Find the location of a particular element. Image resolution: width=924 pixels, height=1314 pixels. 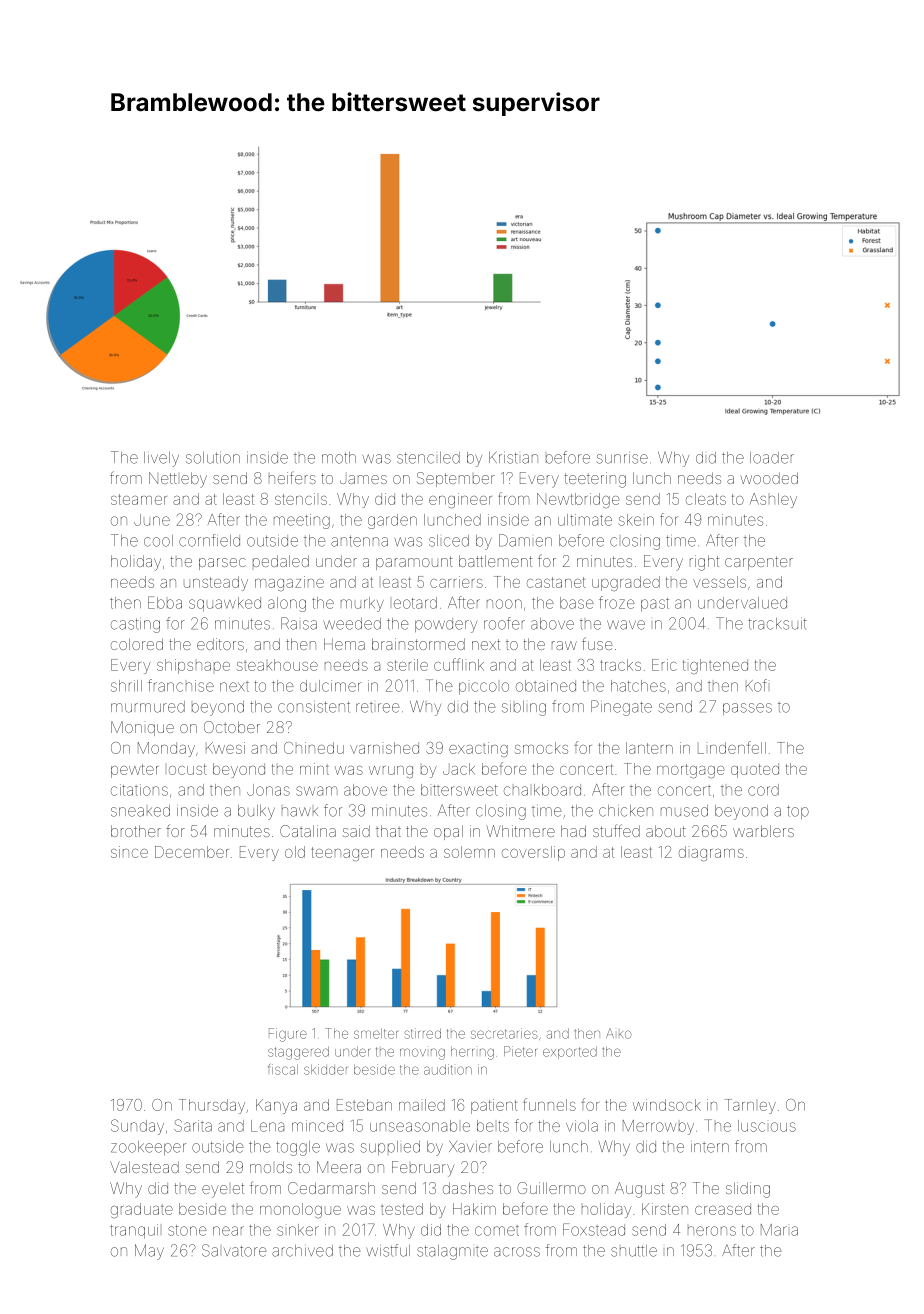

lantern is located at coordinates (649, 748).
